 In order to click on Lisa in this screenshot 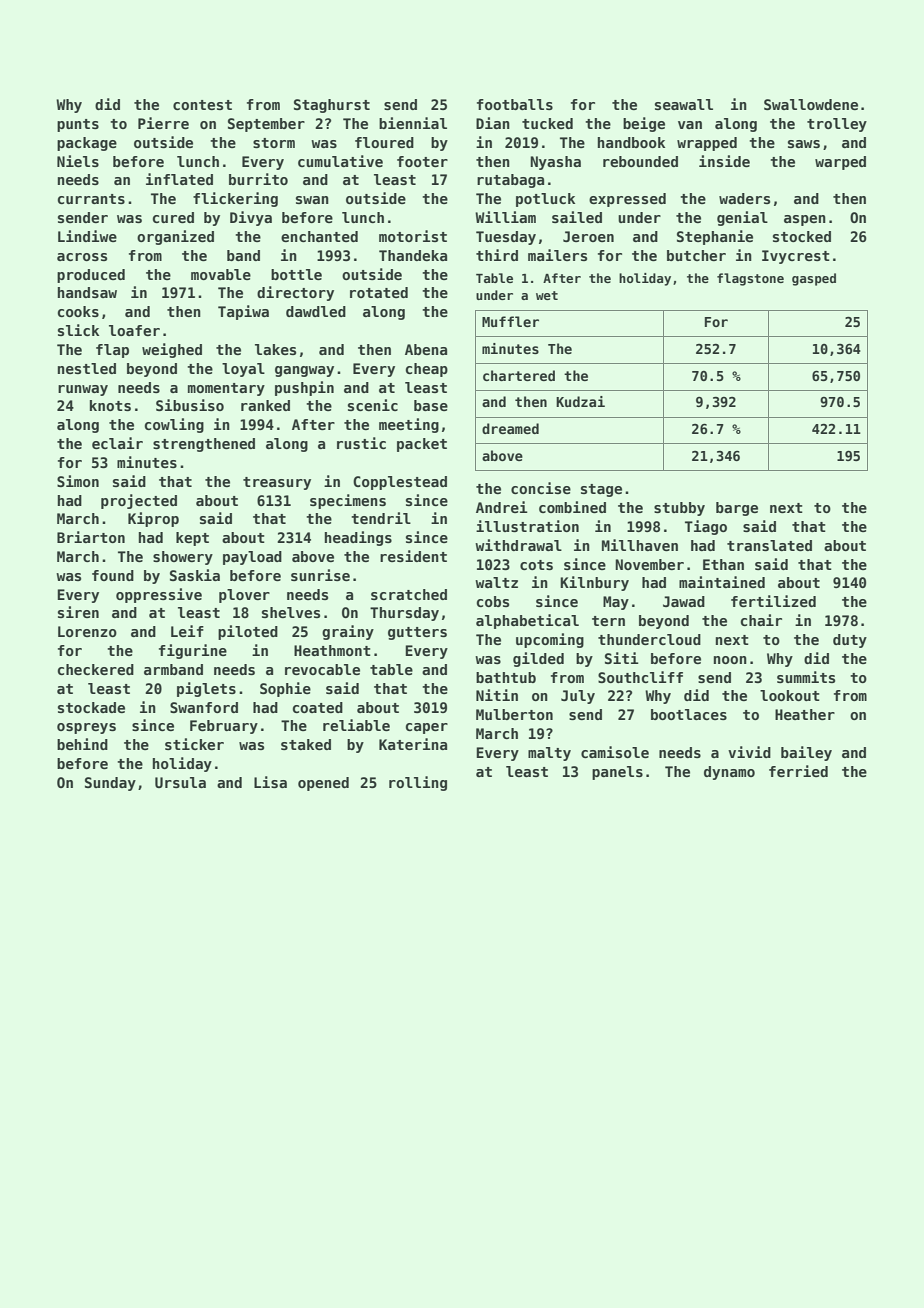, I will do `click(270, 782)`.
